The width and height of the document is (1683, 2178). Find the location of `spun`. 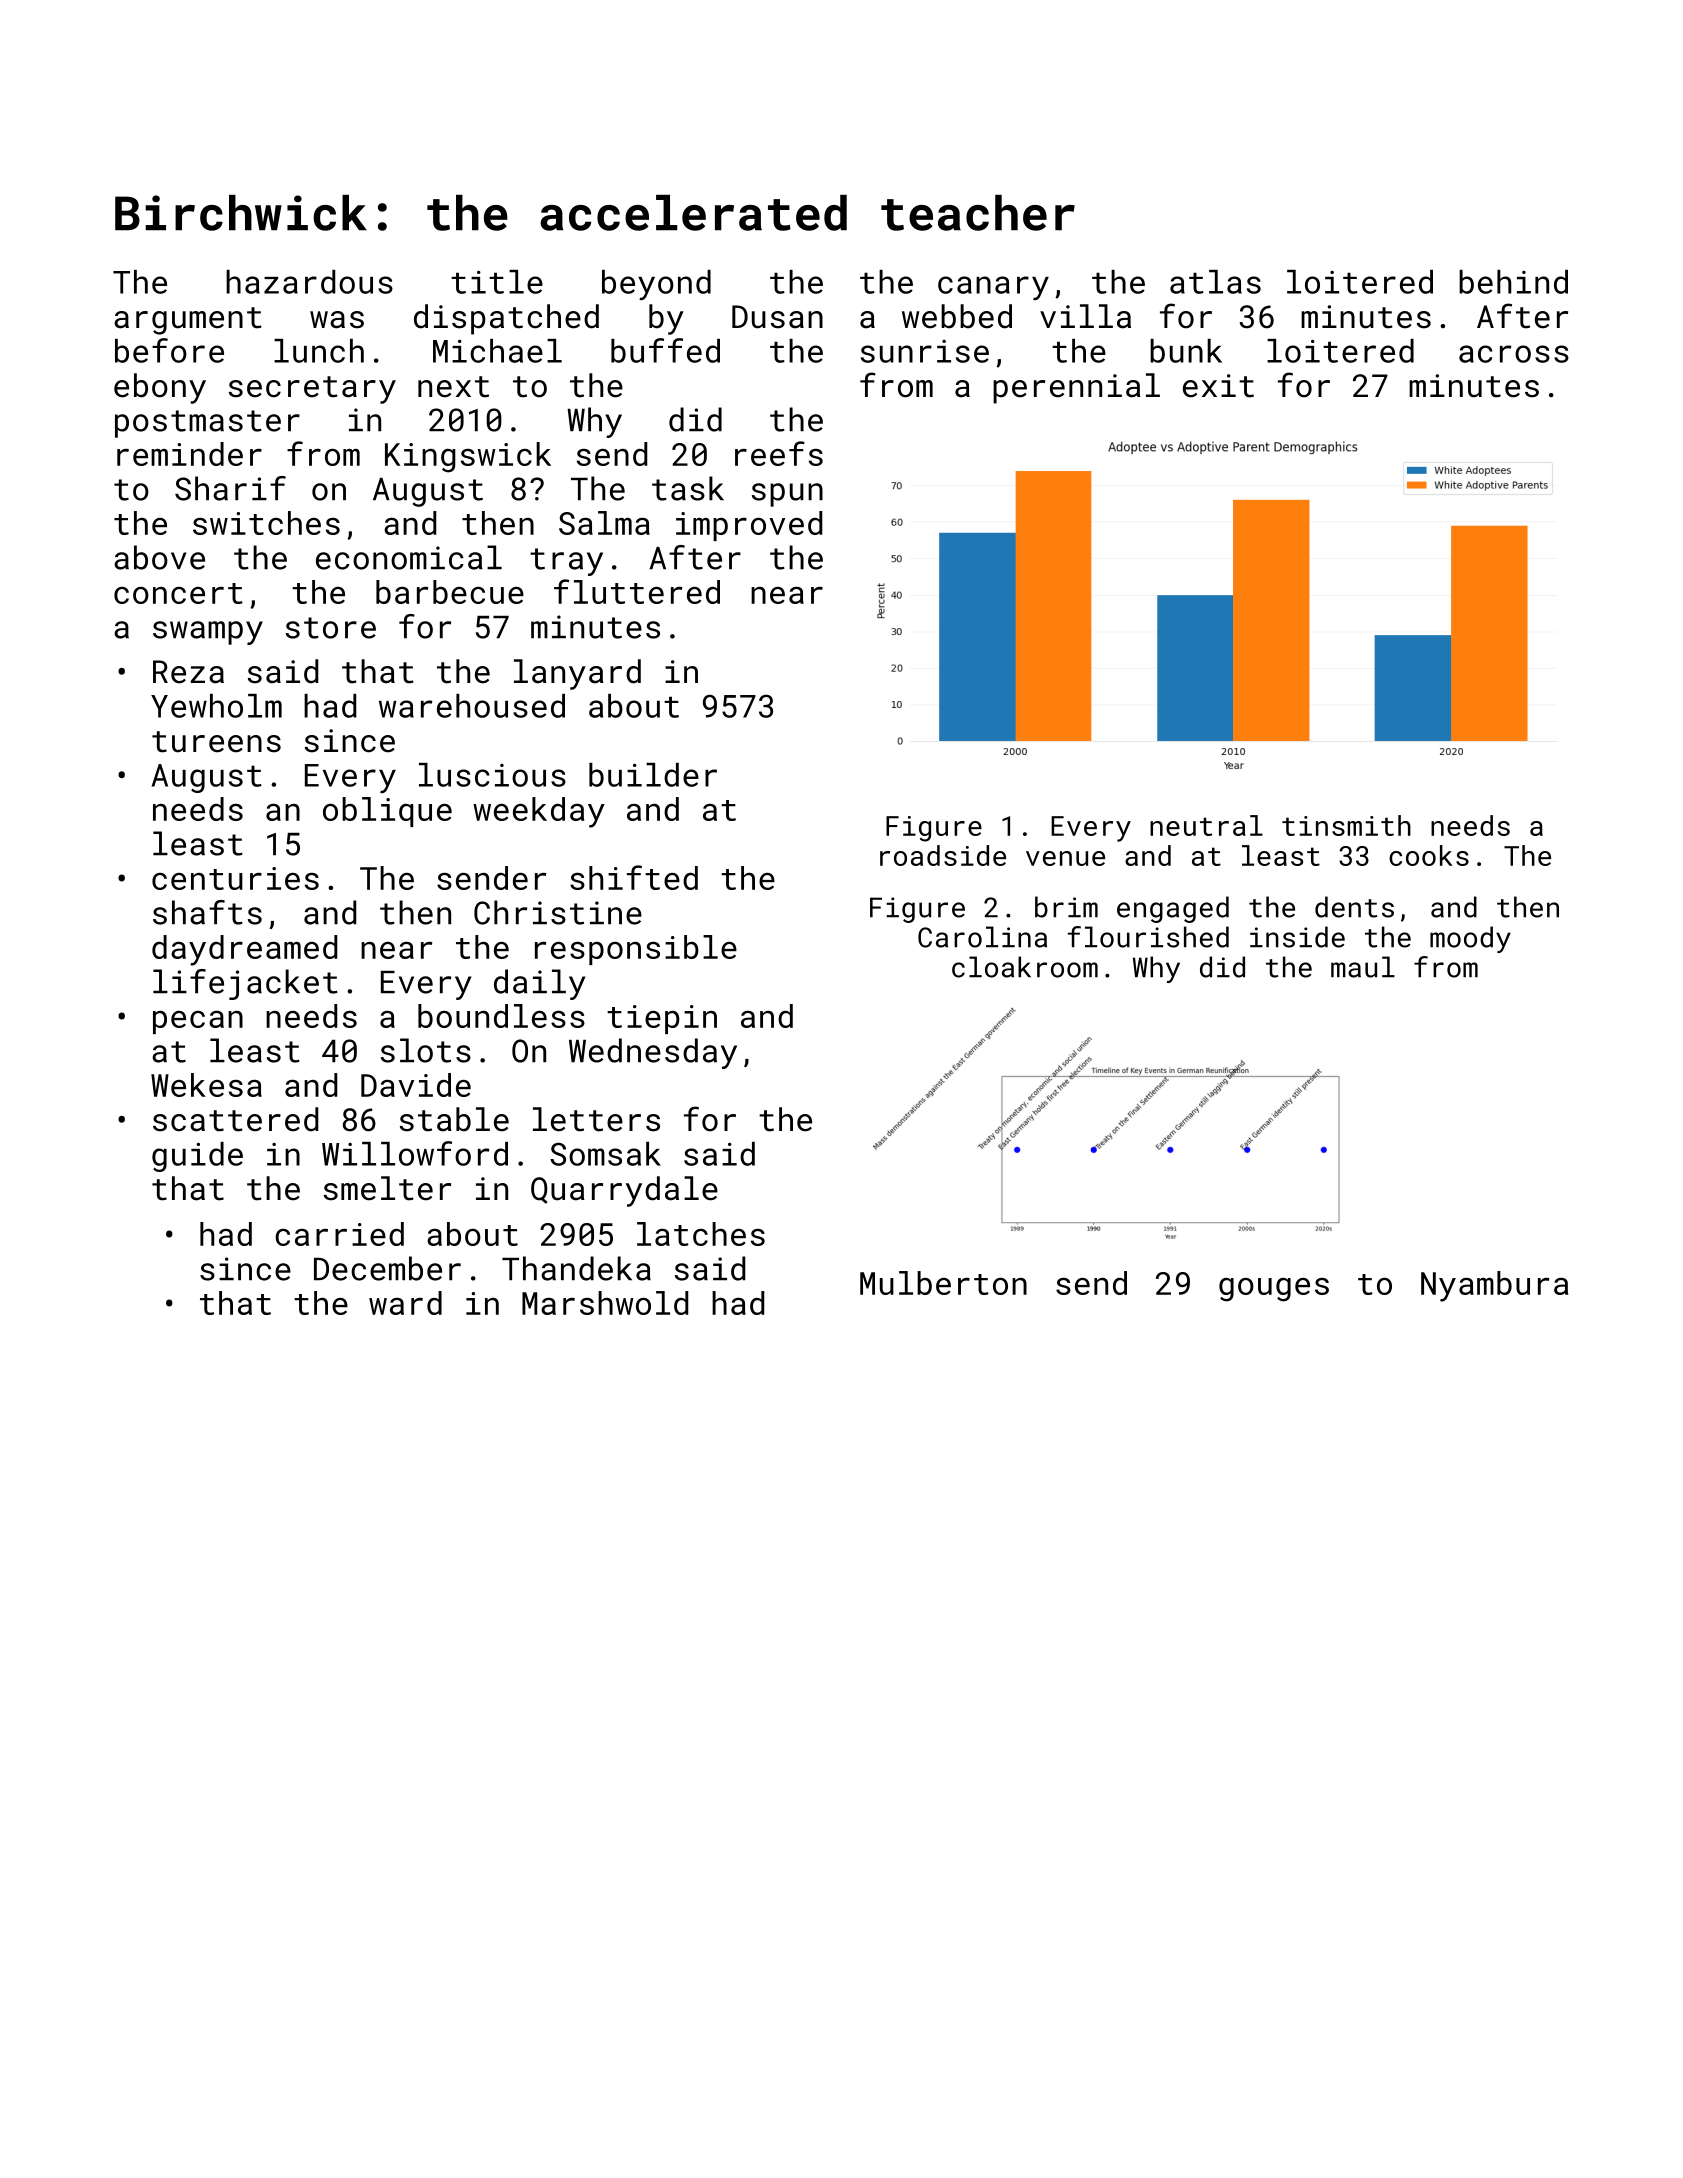

spun is located at coordinates (787, 495).
